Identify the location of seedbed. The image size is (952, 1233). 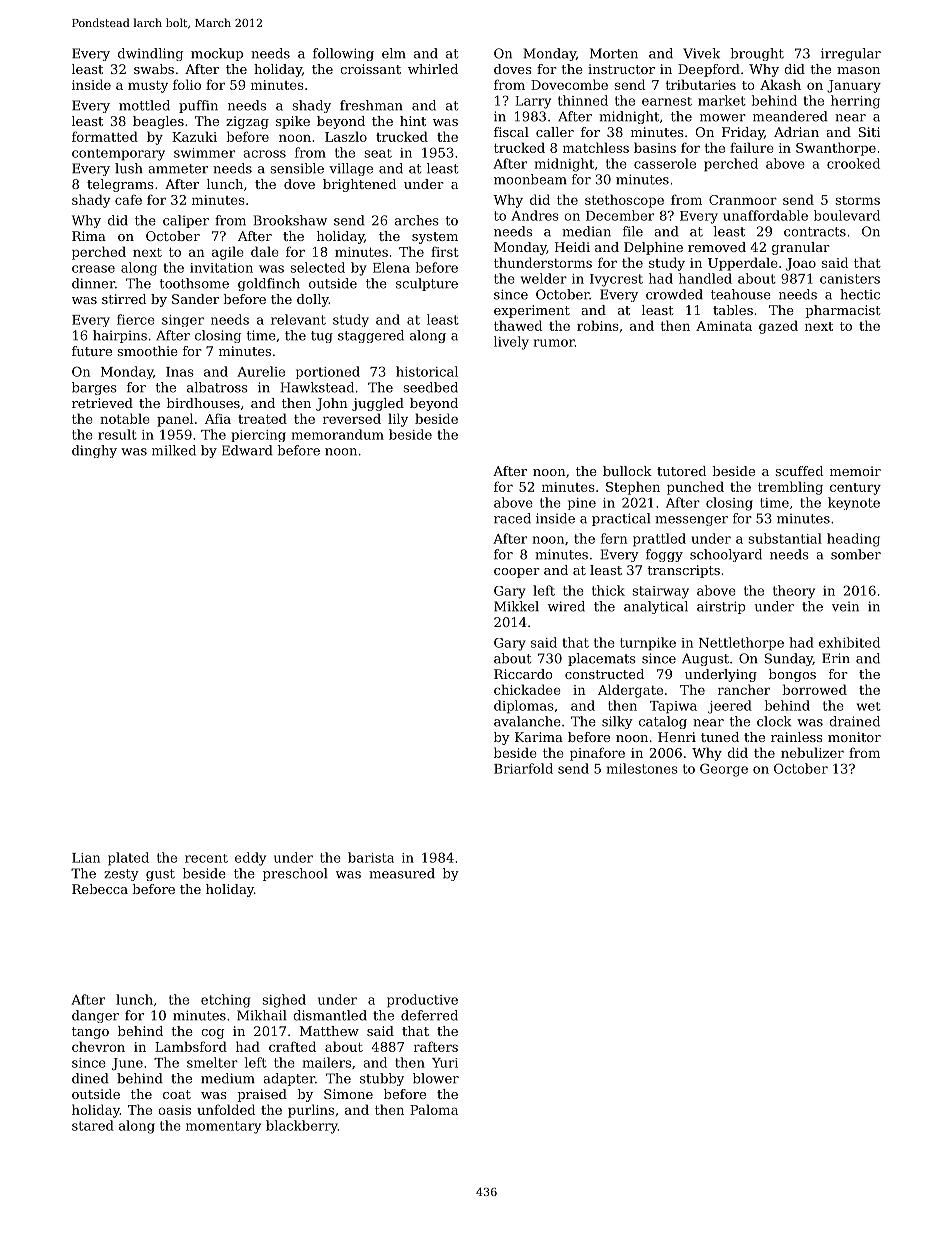
(431, 387).
